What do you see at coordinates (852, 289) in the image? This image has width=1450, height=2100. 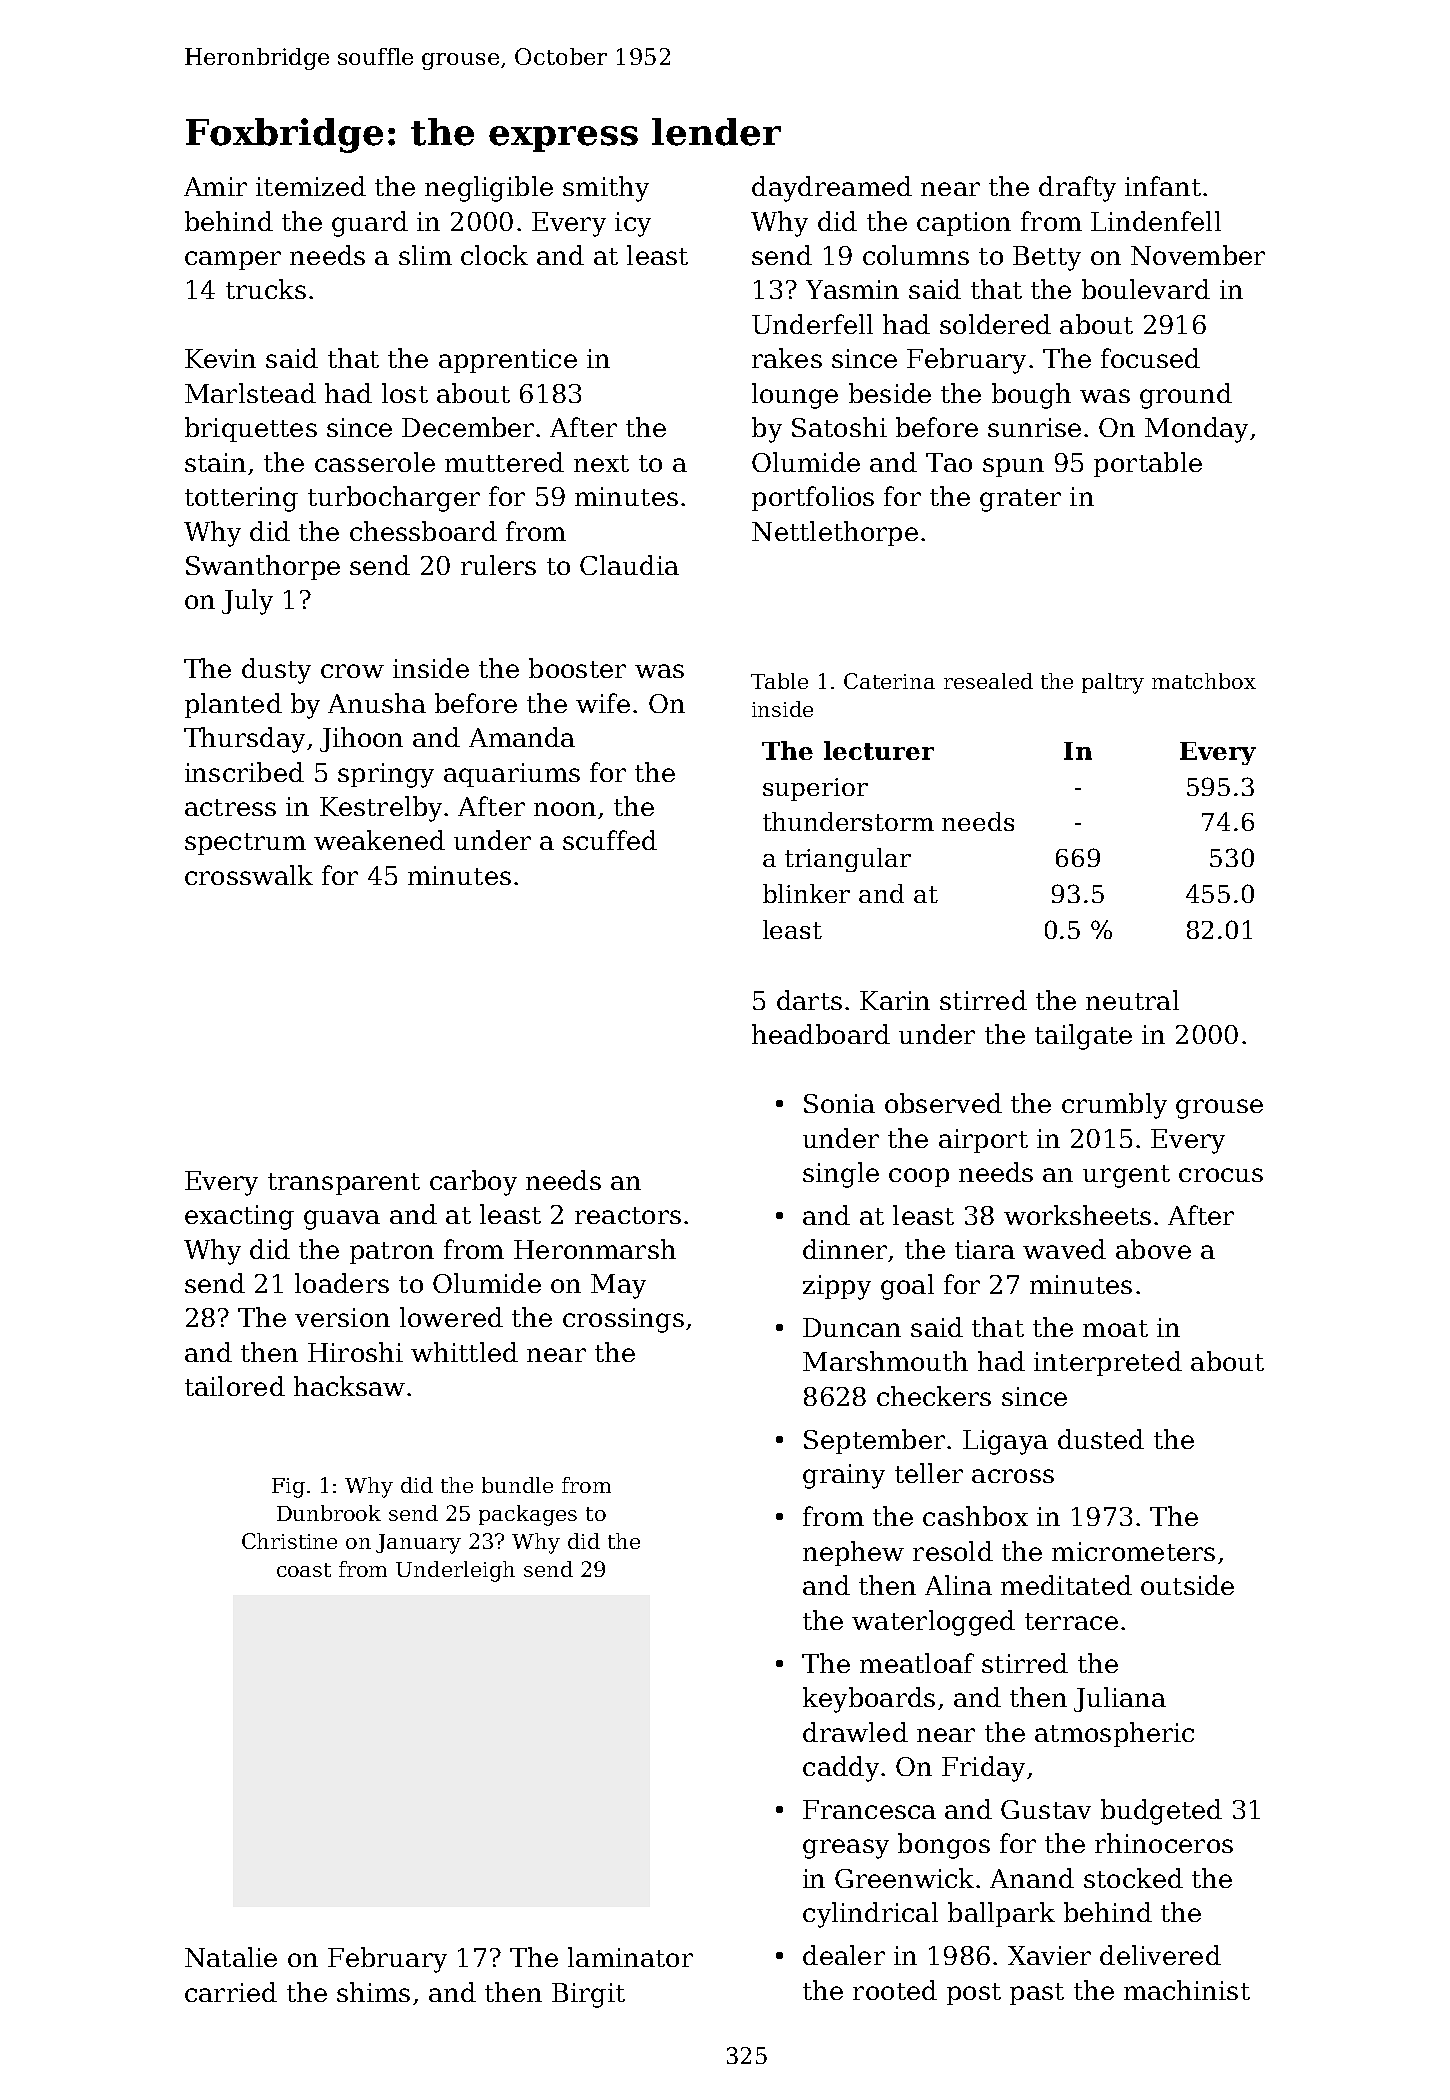 I see `Yasmin` at bounding box center [852, 289].
